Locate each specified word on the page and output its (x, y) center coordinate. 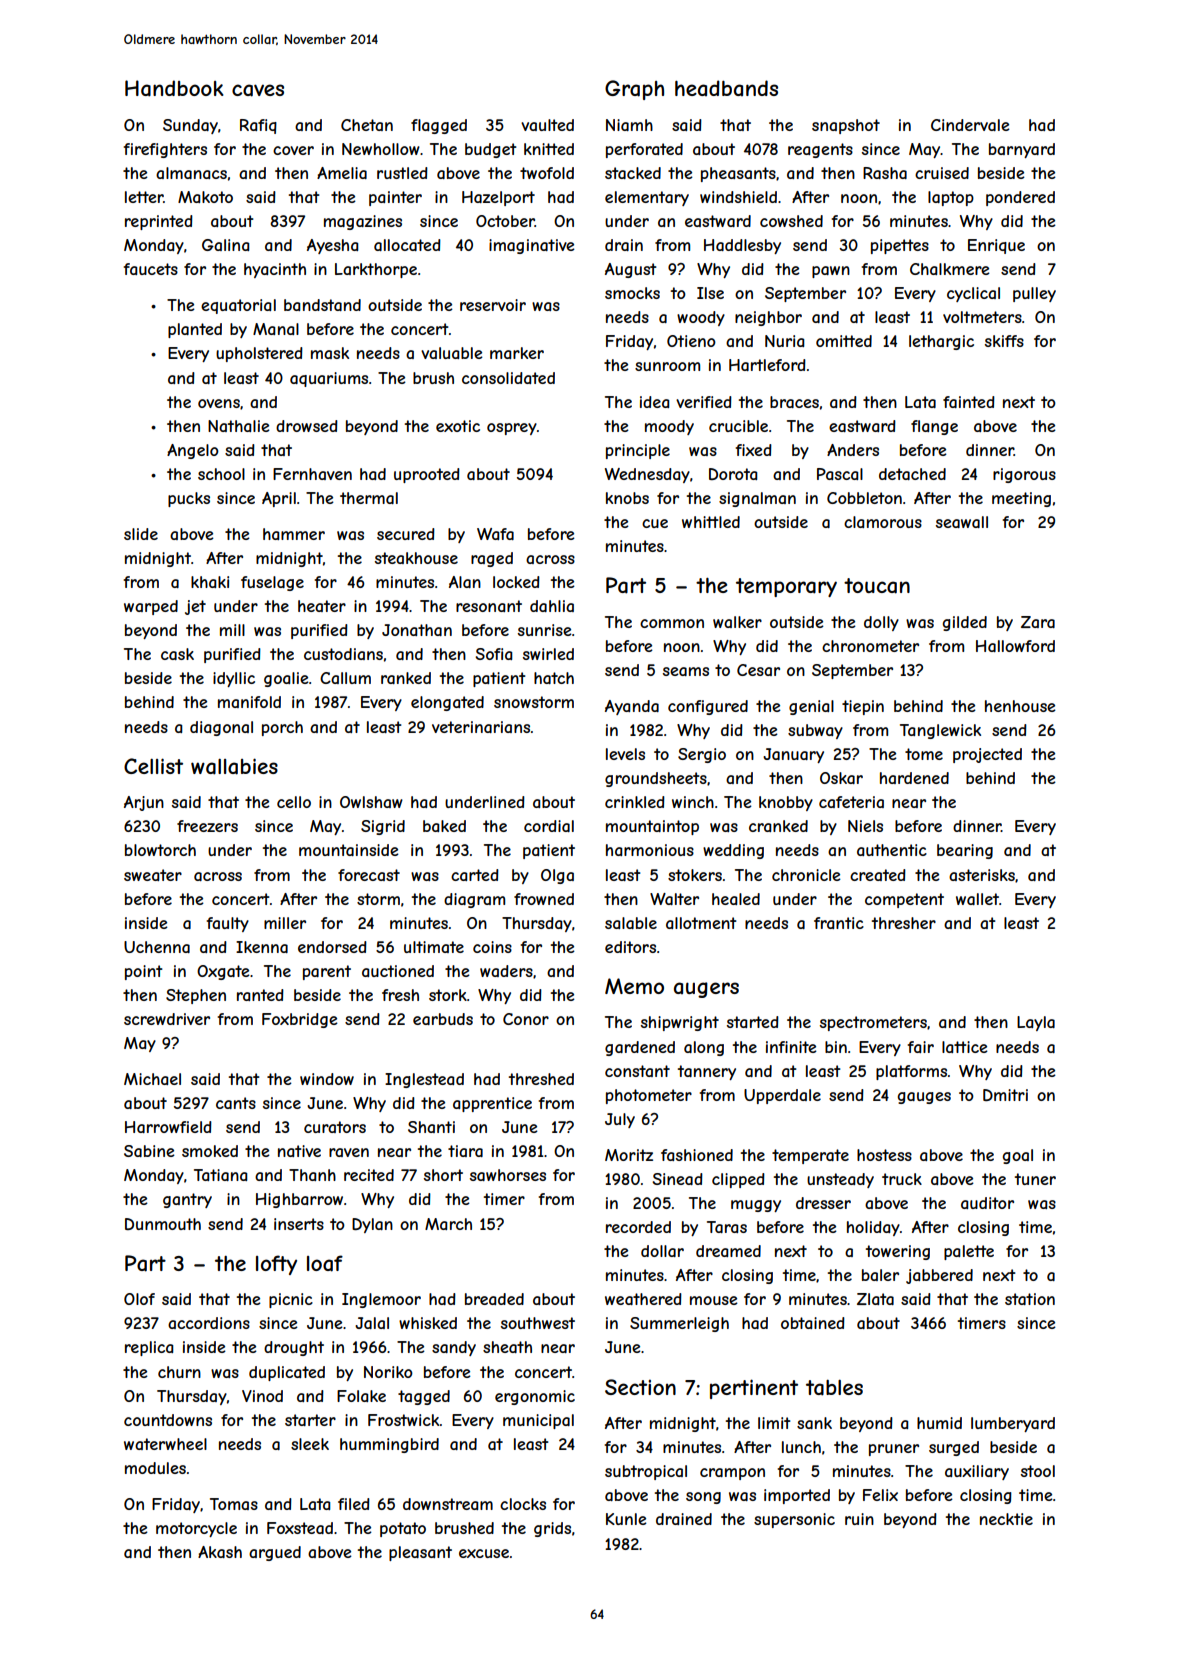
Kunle (626, 1519)
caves (258, 90)
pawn (831, 272)
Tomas (234, 1504)
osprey (512, 429)
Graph (634, 90)
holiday (873, 1228)
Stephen (196, 996)
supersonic (794, 1520)
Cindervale (970, 125)
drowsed (307, 426)
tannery (707, 1072)
